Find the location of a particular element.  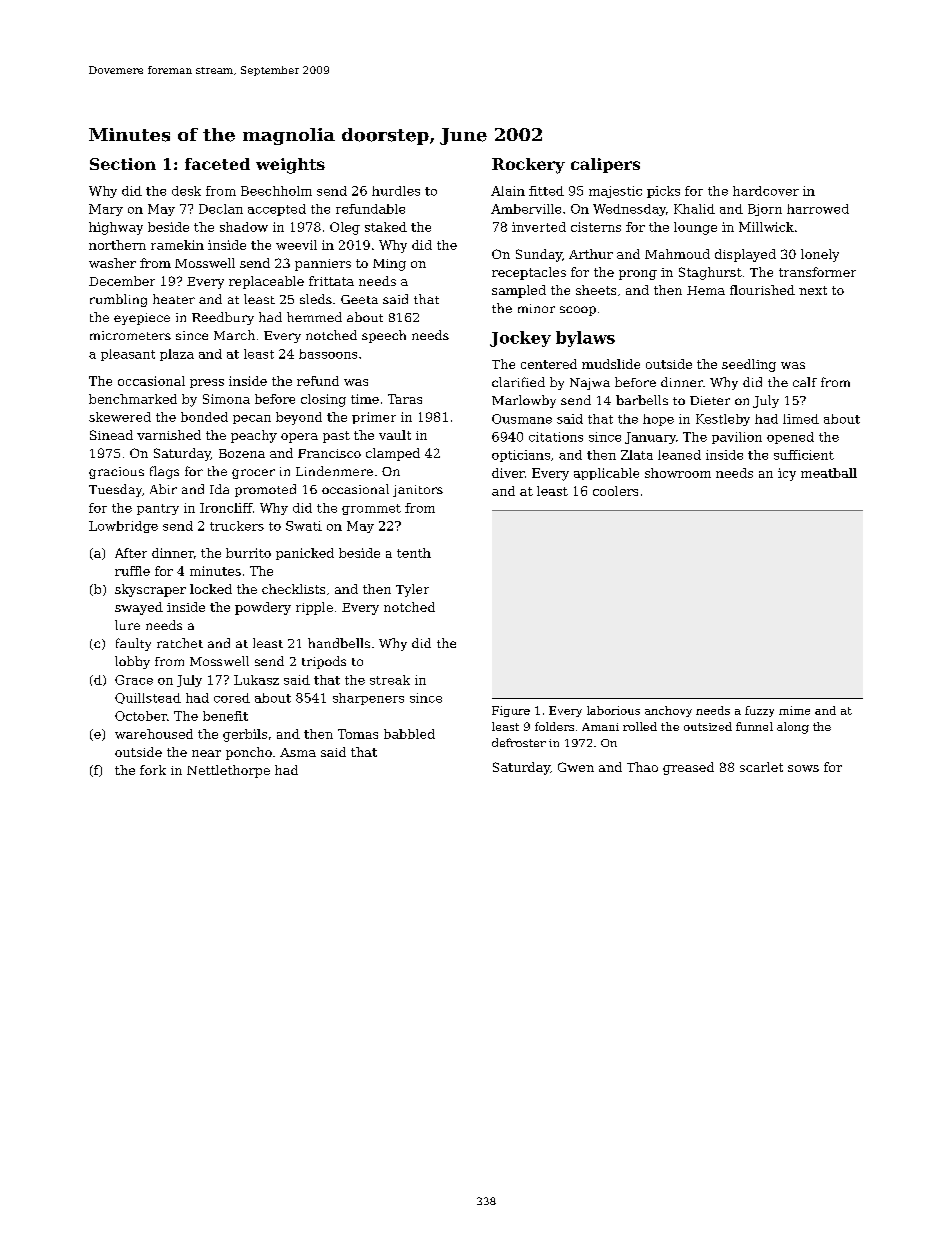

bylaws is located at coordinates (585, 339).
